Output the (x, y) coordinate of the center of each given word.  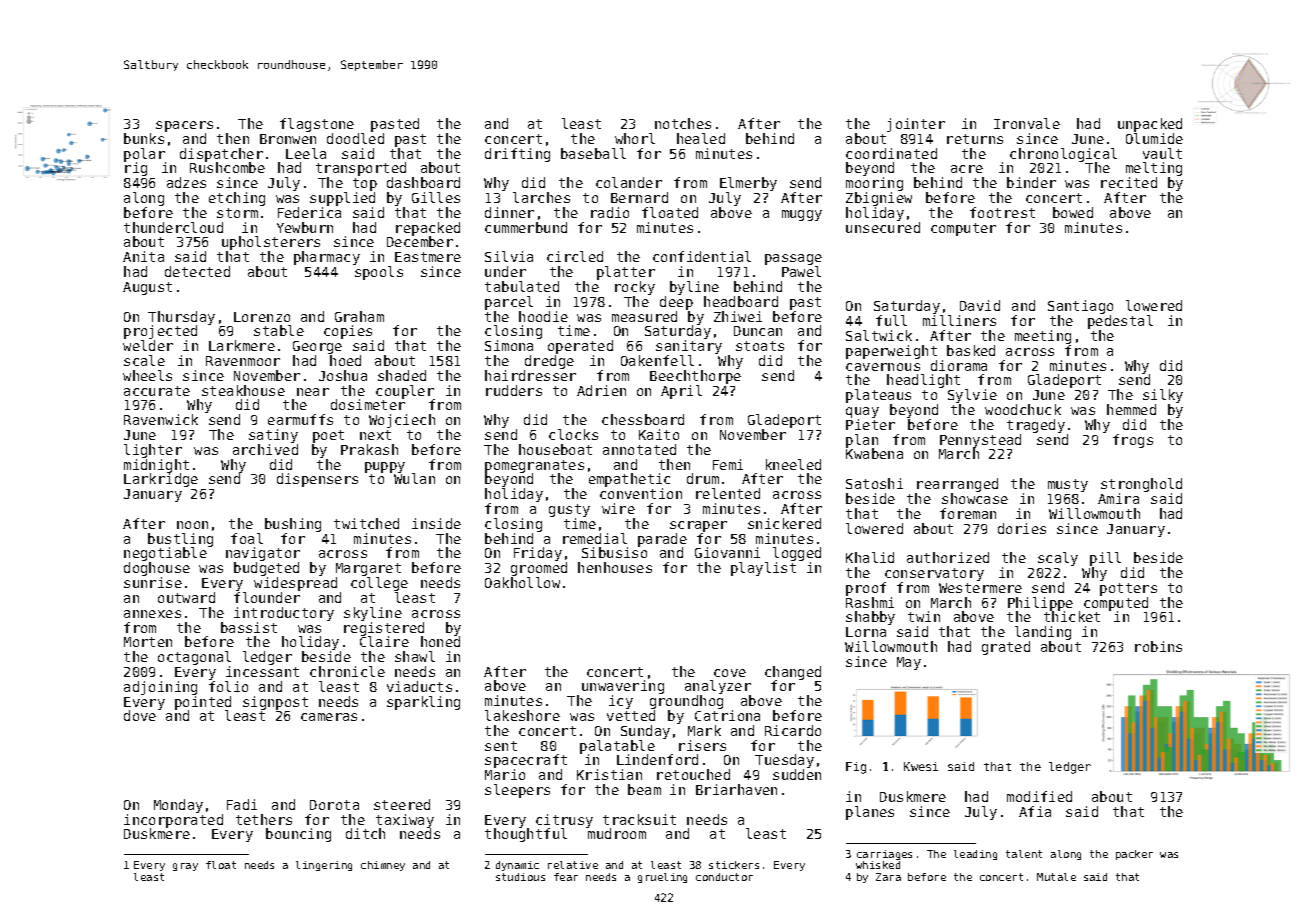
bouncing (298, 835)
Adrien (601, 390)
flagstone (317, 125)
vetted (631, 715)
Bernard (639, 197)
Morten (148, 642)
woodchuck (1023, 409)
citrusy (564, 821)
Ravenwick (161, 419)
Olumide (1154, 138)
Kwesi (921, 766)
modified (1039, 796)
